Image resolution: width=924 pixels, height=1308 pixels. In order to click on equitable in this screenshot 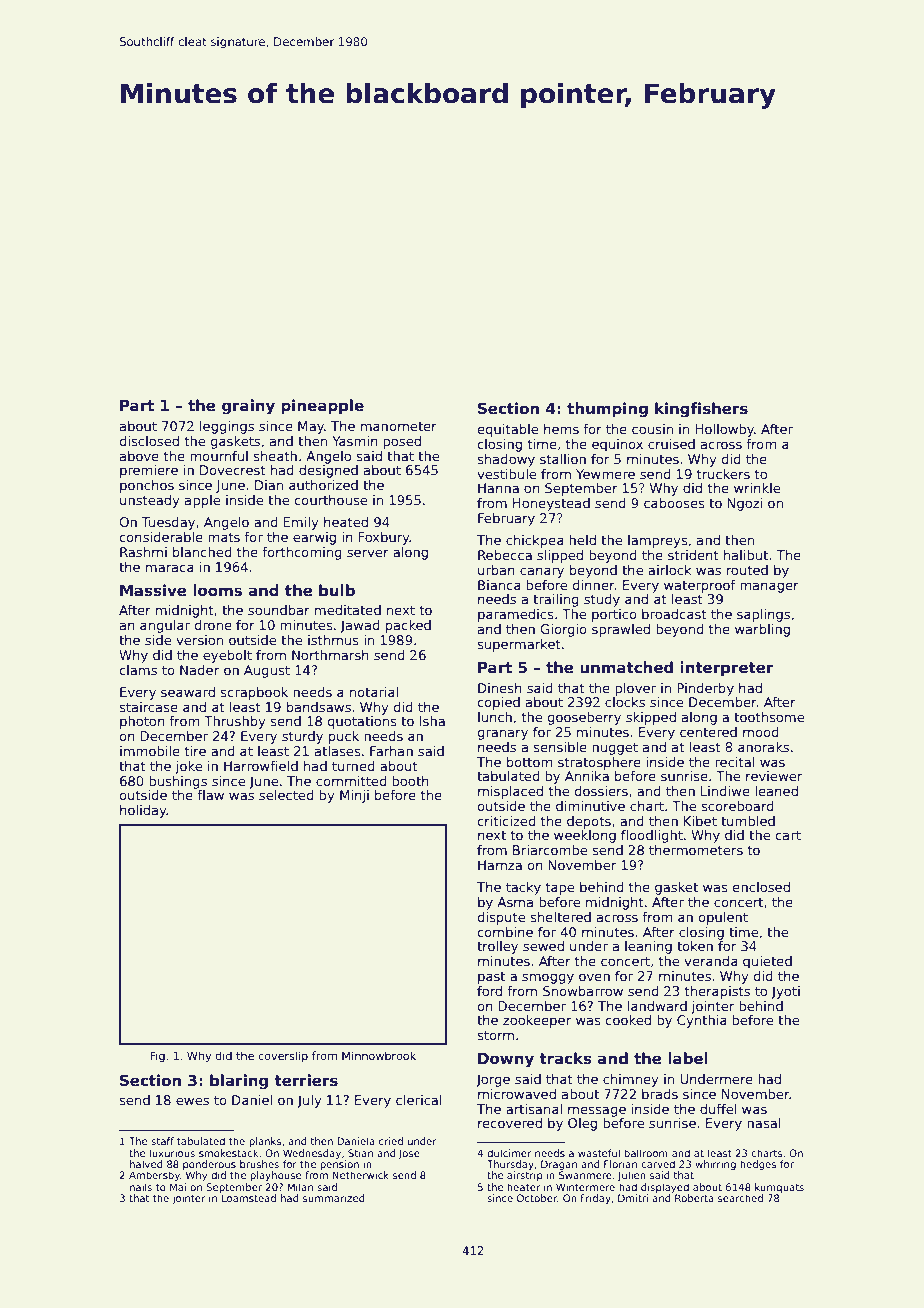, I will do `click(508, 430)`.
